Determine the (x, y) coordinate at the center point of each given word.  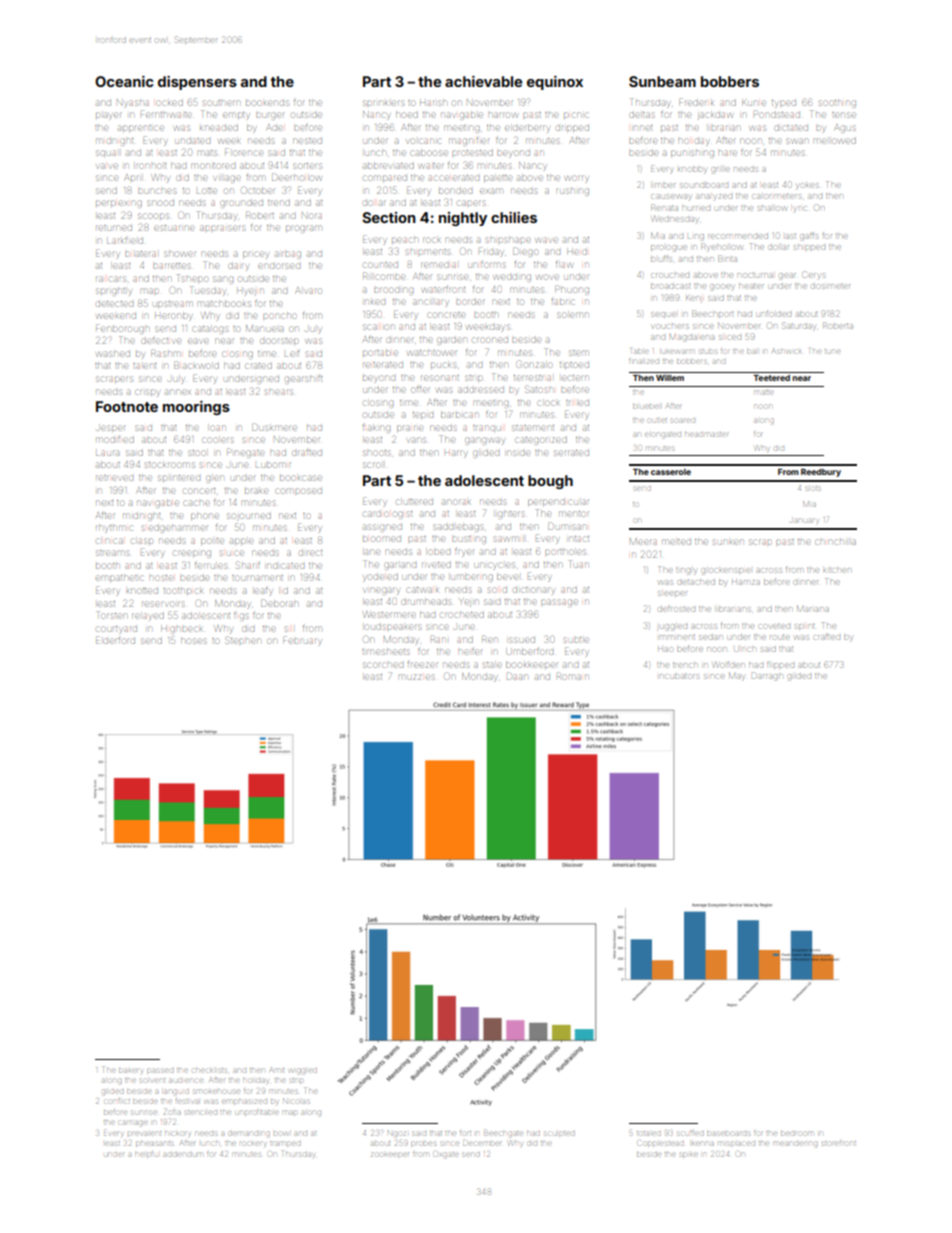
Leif (292, 353)
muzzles (416, 677)
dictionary (533, 591)
